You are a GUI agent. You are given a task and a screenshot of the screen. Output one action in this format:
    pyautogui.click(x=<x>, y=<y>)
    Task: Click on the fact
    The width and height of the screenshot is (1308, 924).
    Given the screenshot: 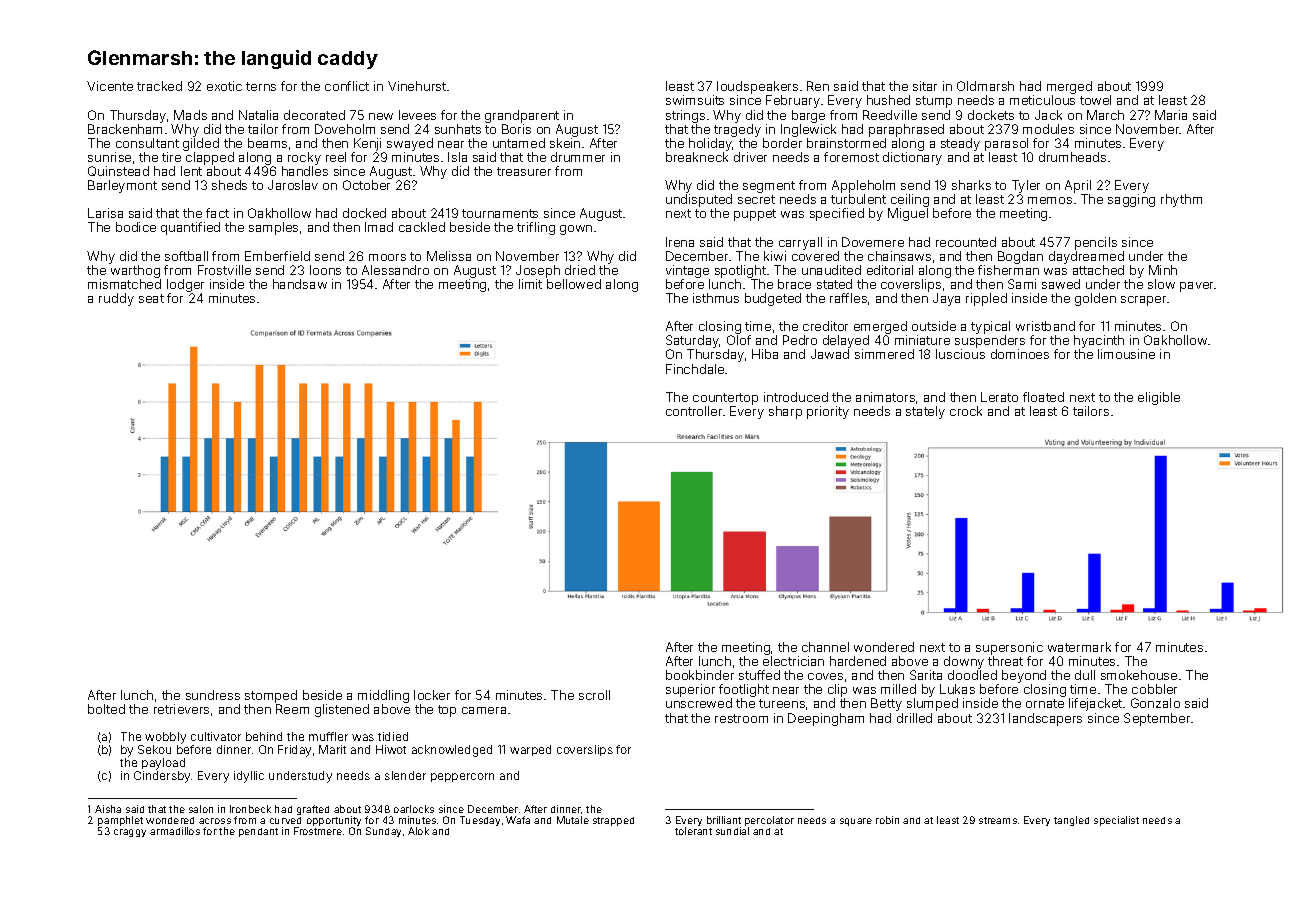 What is the action you would take?
    pyautogui.click(x=217, y=213)
